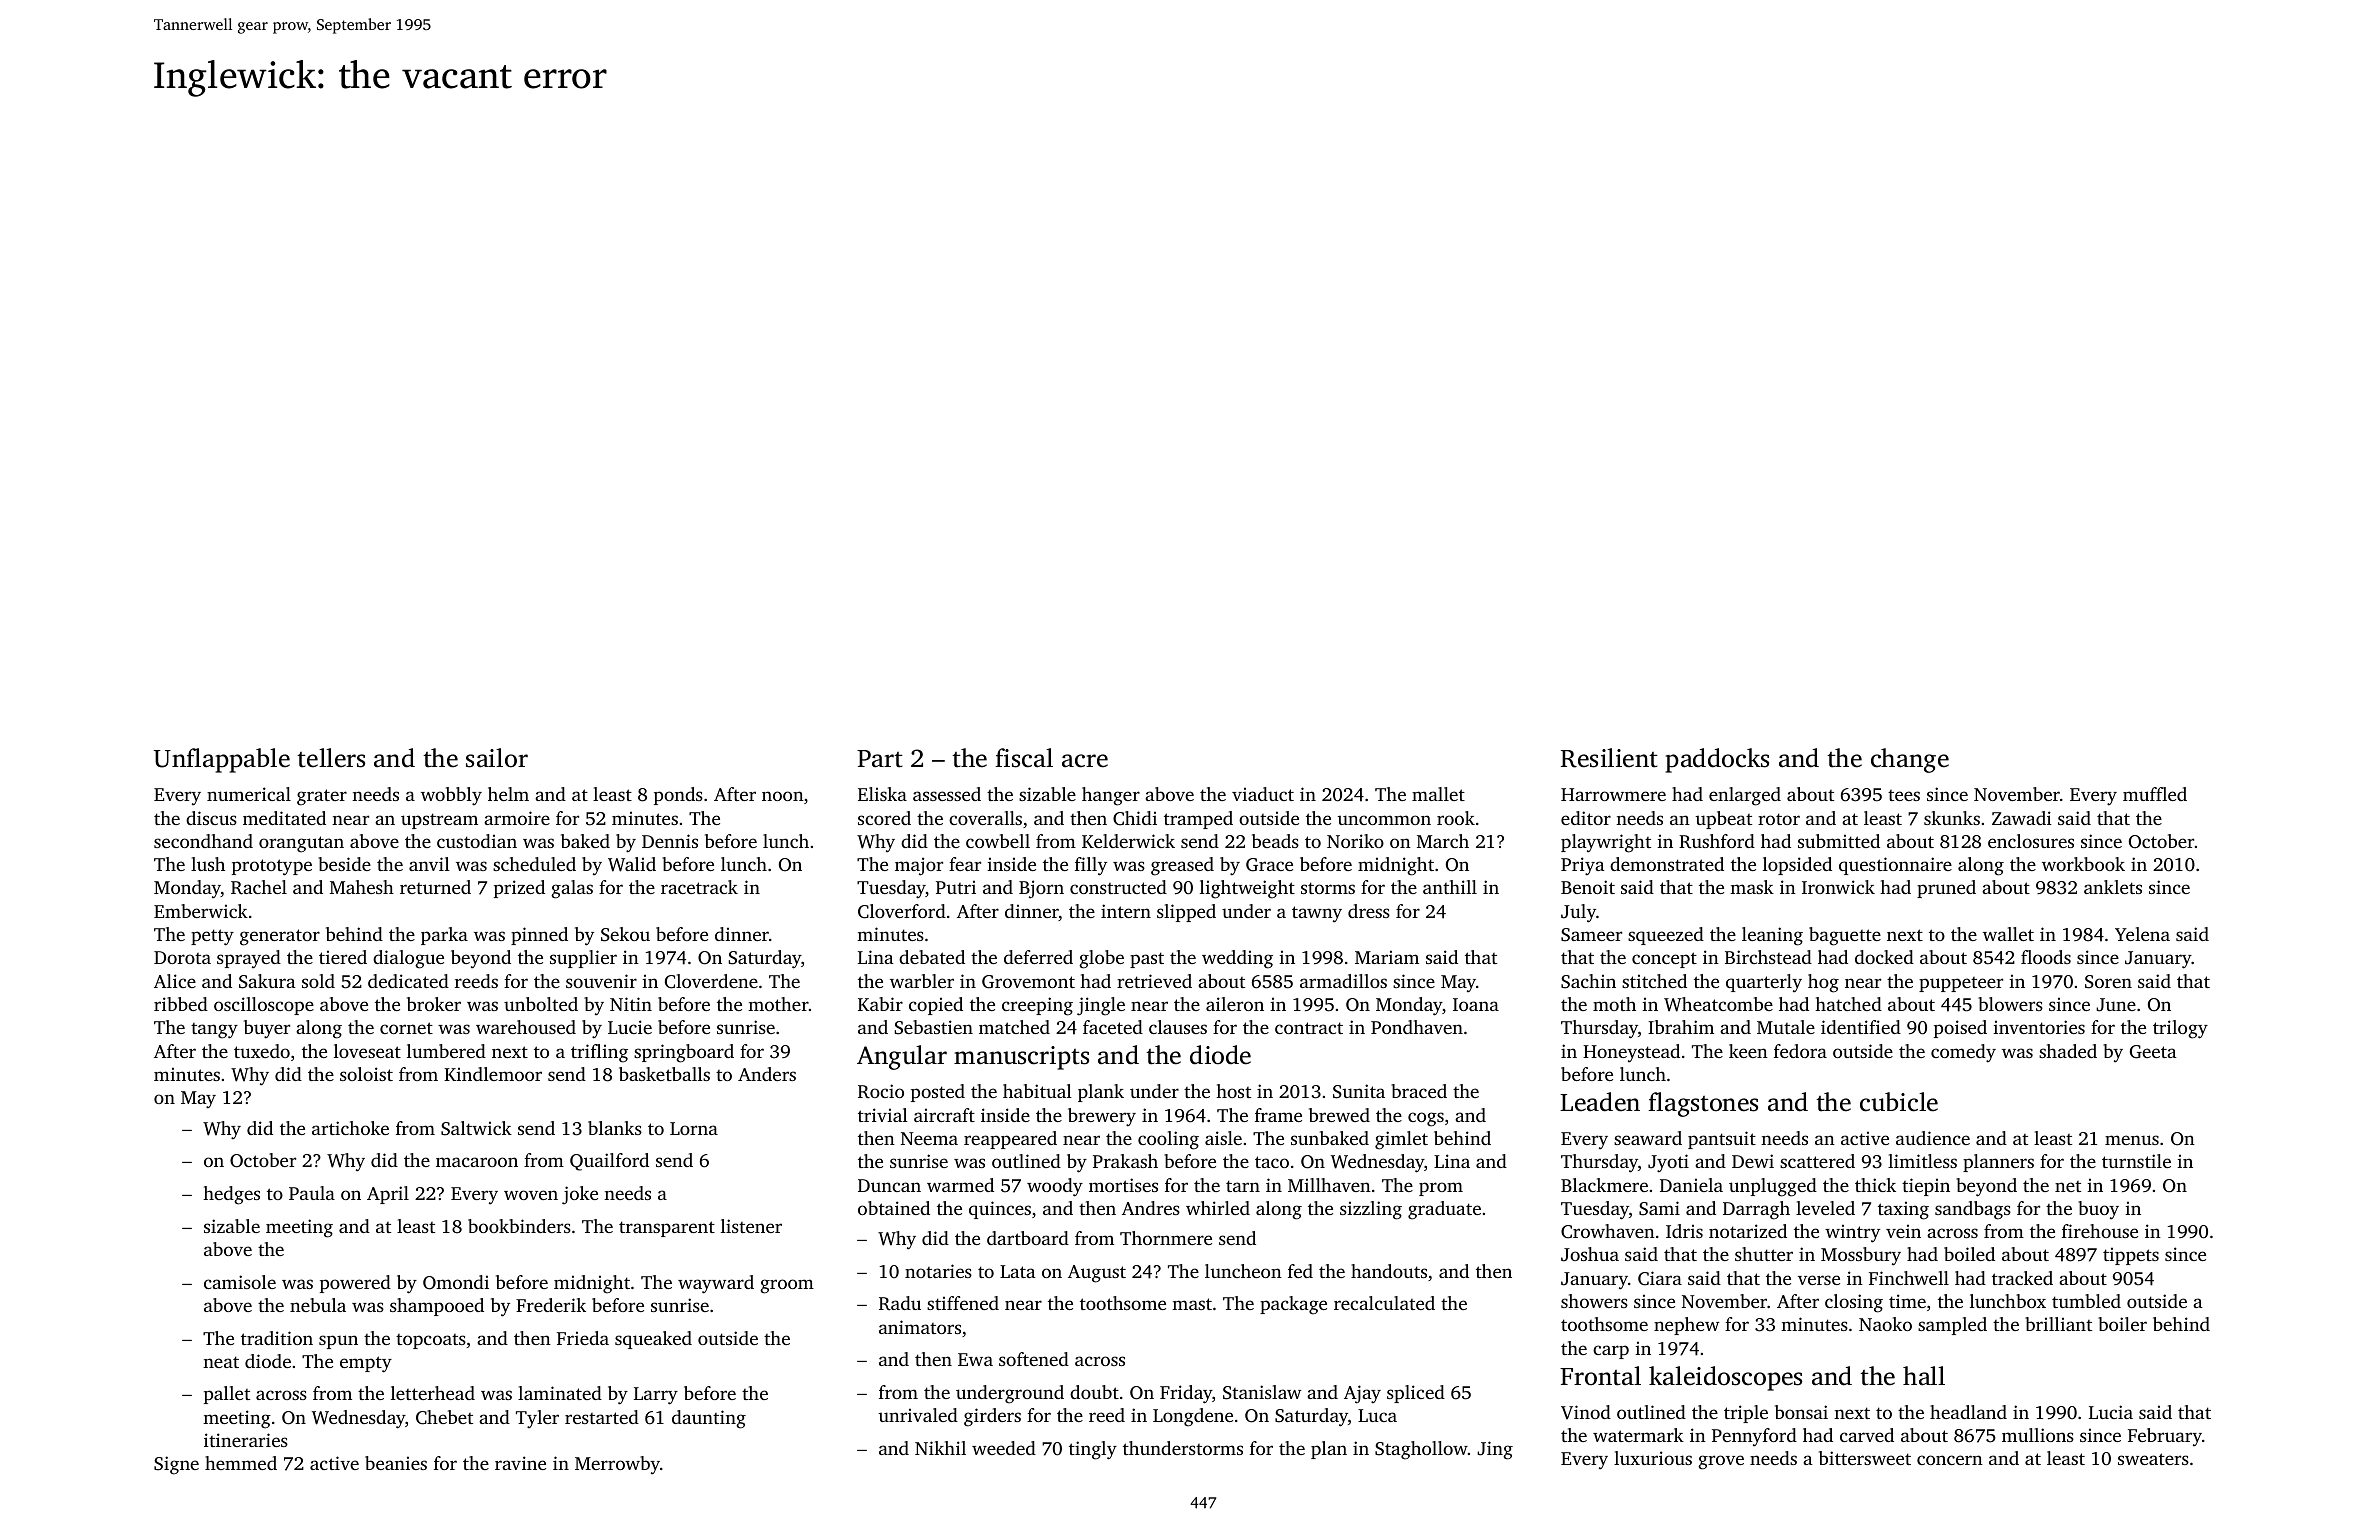 This screenshot has width=2380, height=1540. What do you see at coordinates (2153, 1052) in the screenshot?
I see `Geeta` at bounding box center [2153, 1052].
